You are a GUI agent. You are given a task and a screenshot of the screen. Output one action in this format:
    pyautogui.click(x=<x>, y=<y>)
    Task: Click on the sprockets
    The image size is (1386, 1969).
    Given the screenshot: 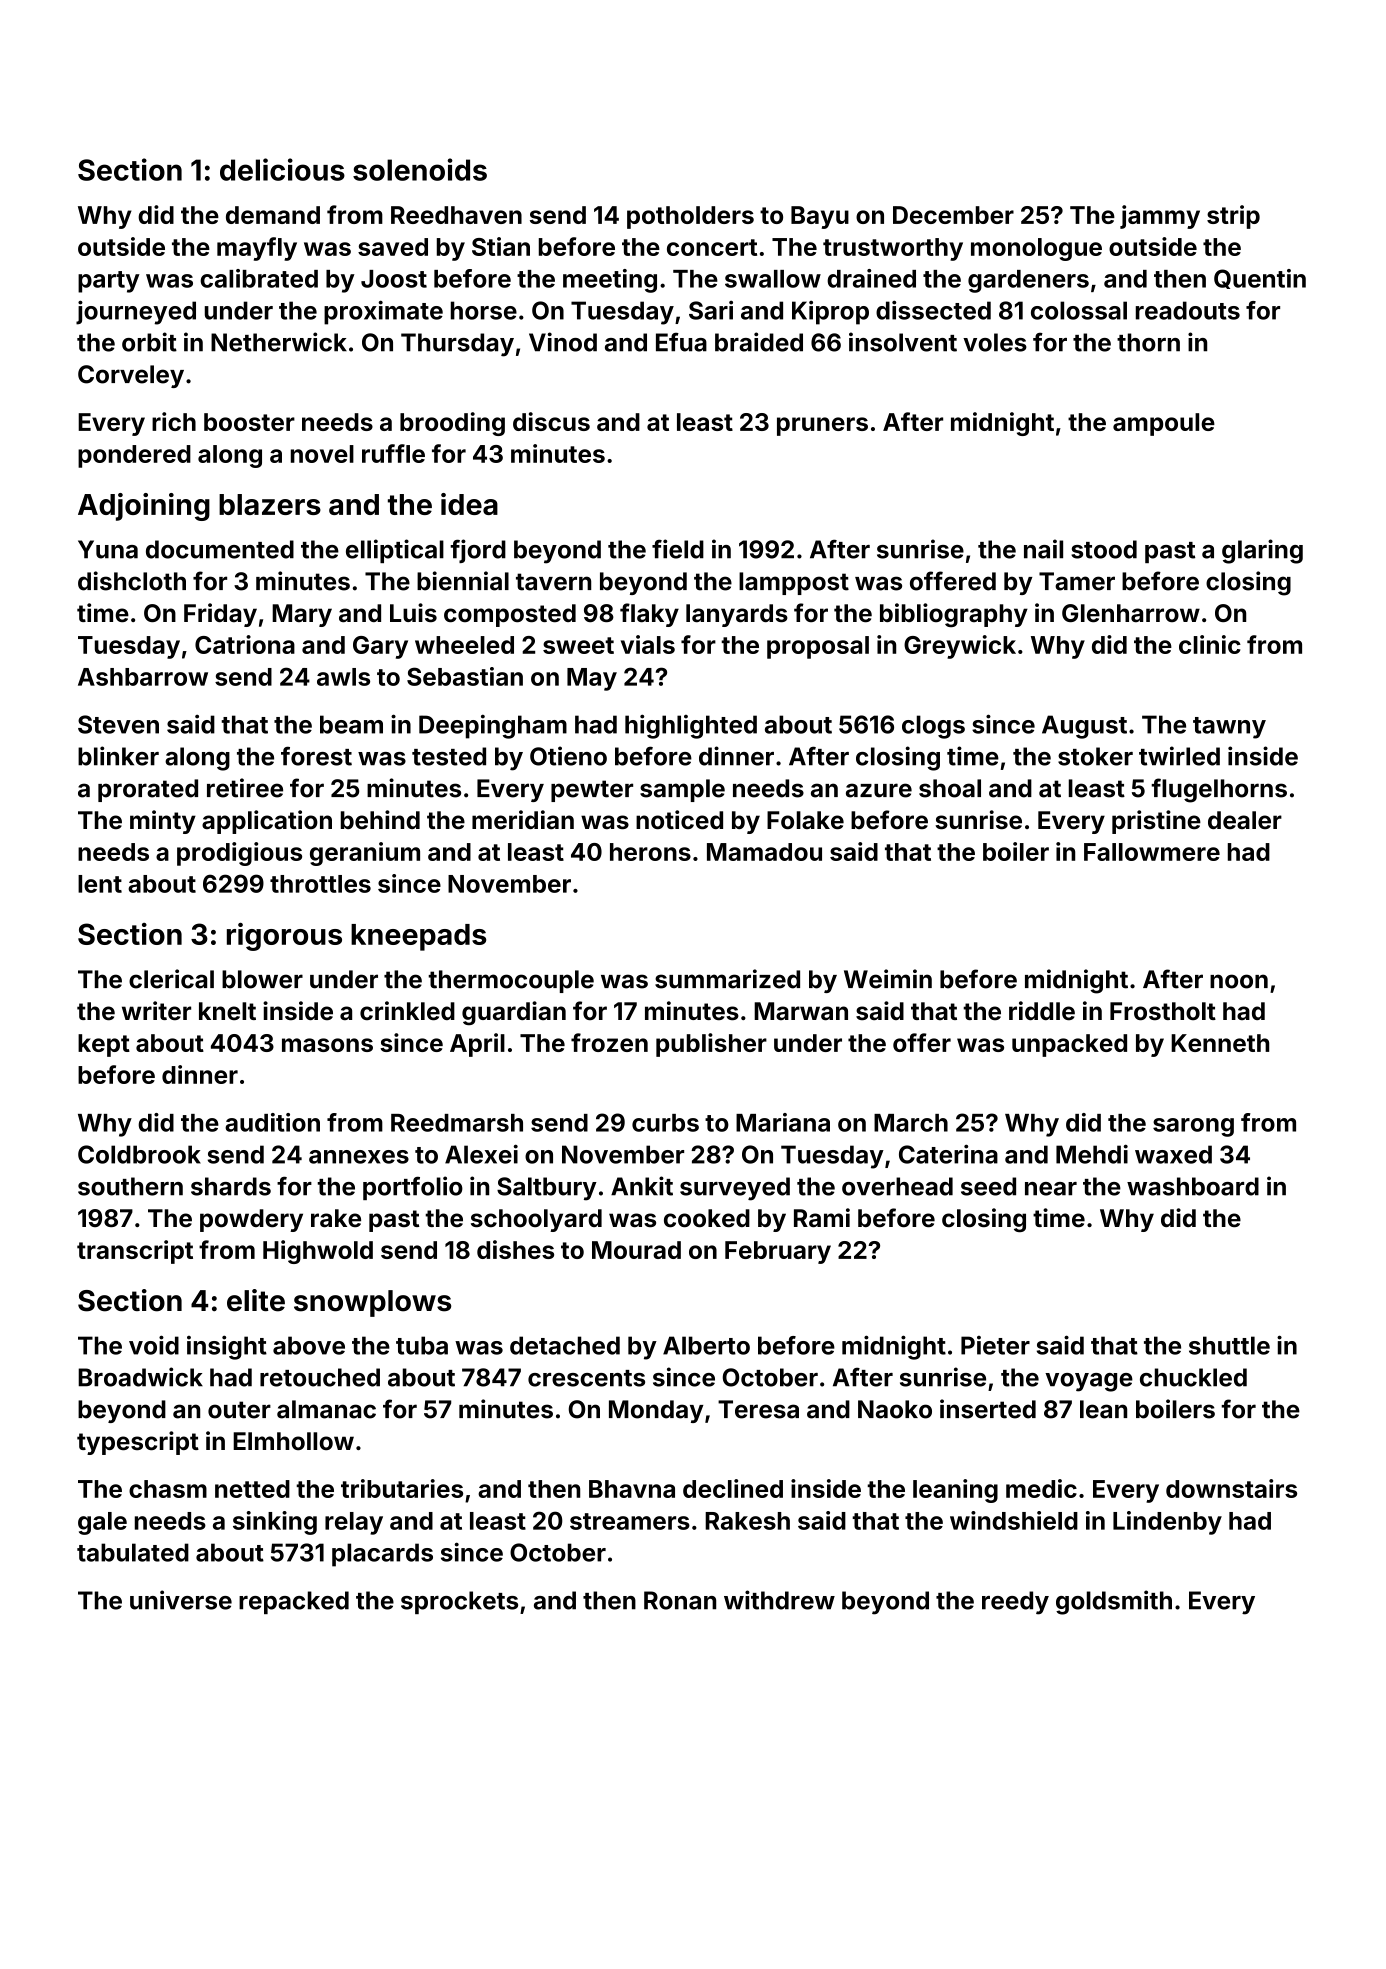 What is the action you would take?
    pyautogui.click(x=459, y=1602)
